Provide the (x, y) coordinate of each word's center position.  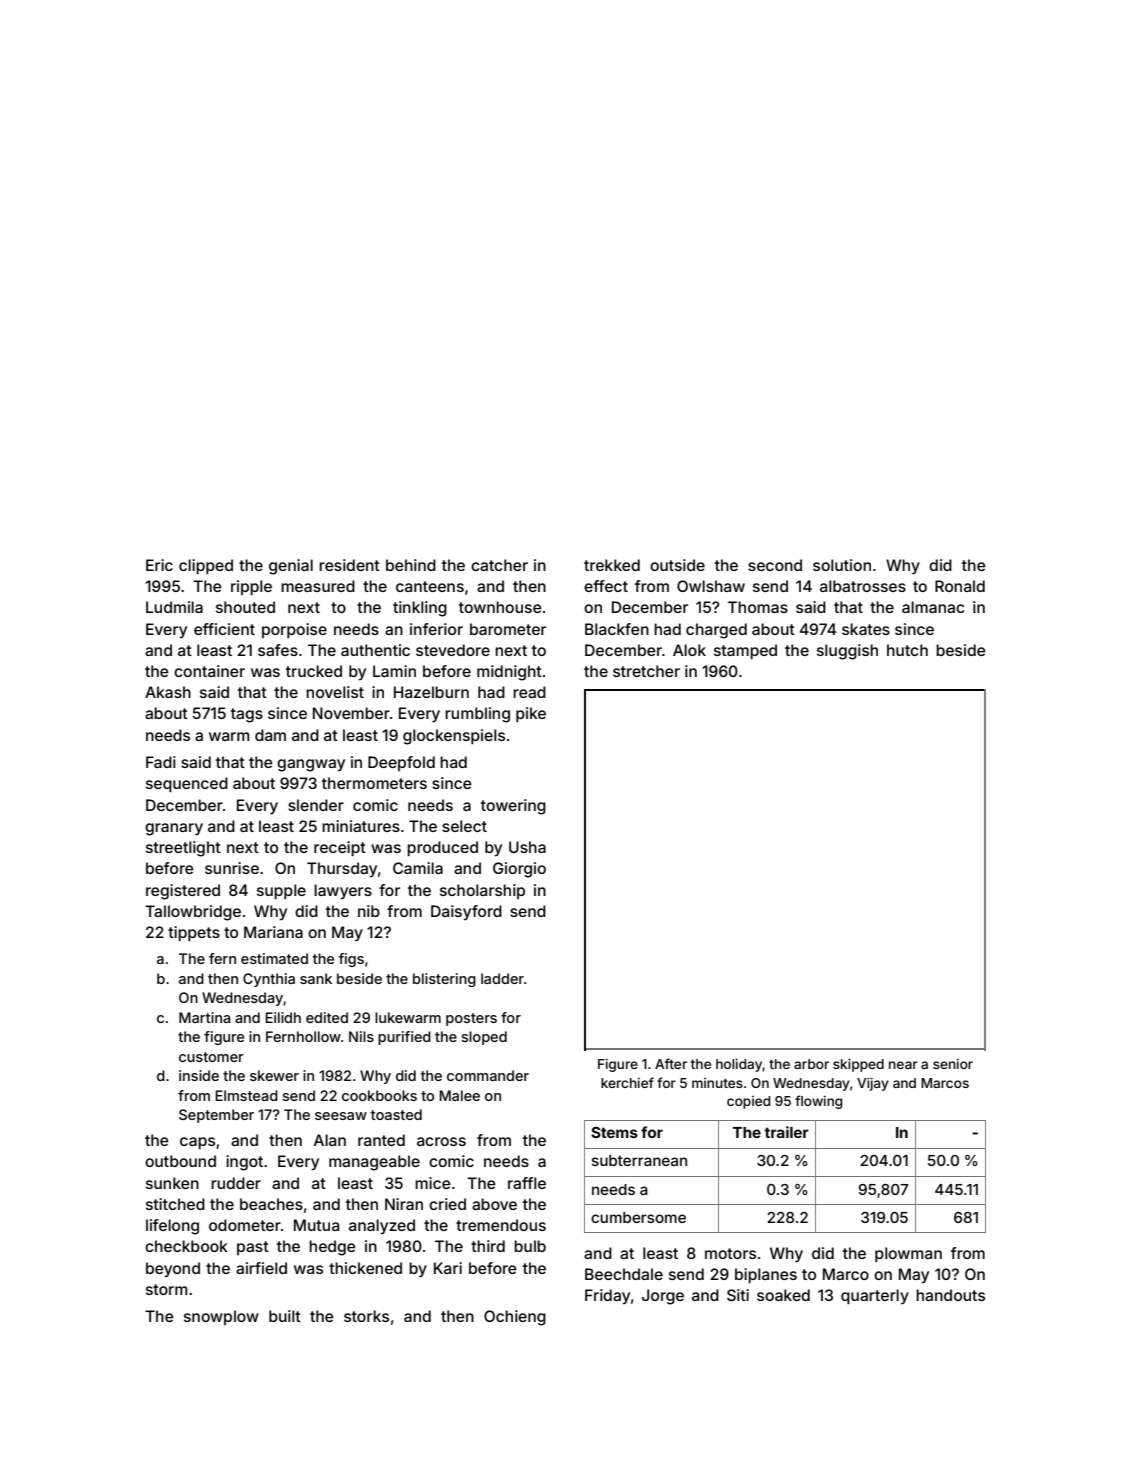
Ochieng (515, 1318)
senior (953, 1064)
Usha (527, 847)
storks (366, 1316)
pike (531, 714)
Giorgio (519, 870)
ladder (502, 978)
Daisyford (466, 913)
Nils (361, 1036)
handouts (950, 1295)
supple (281, 891)
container (209, 671)
